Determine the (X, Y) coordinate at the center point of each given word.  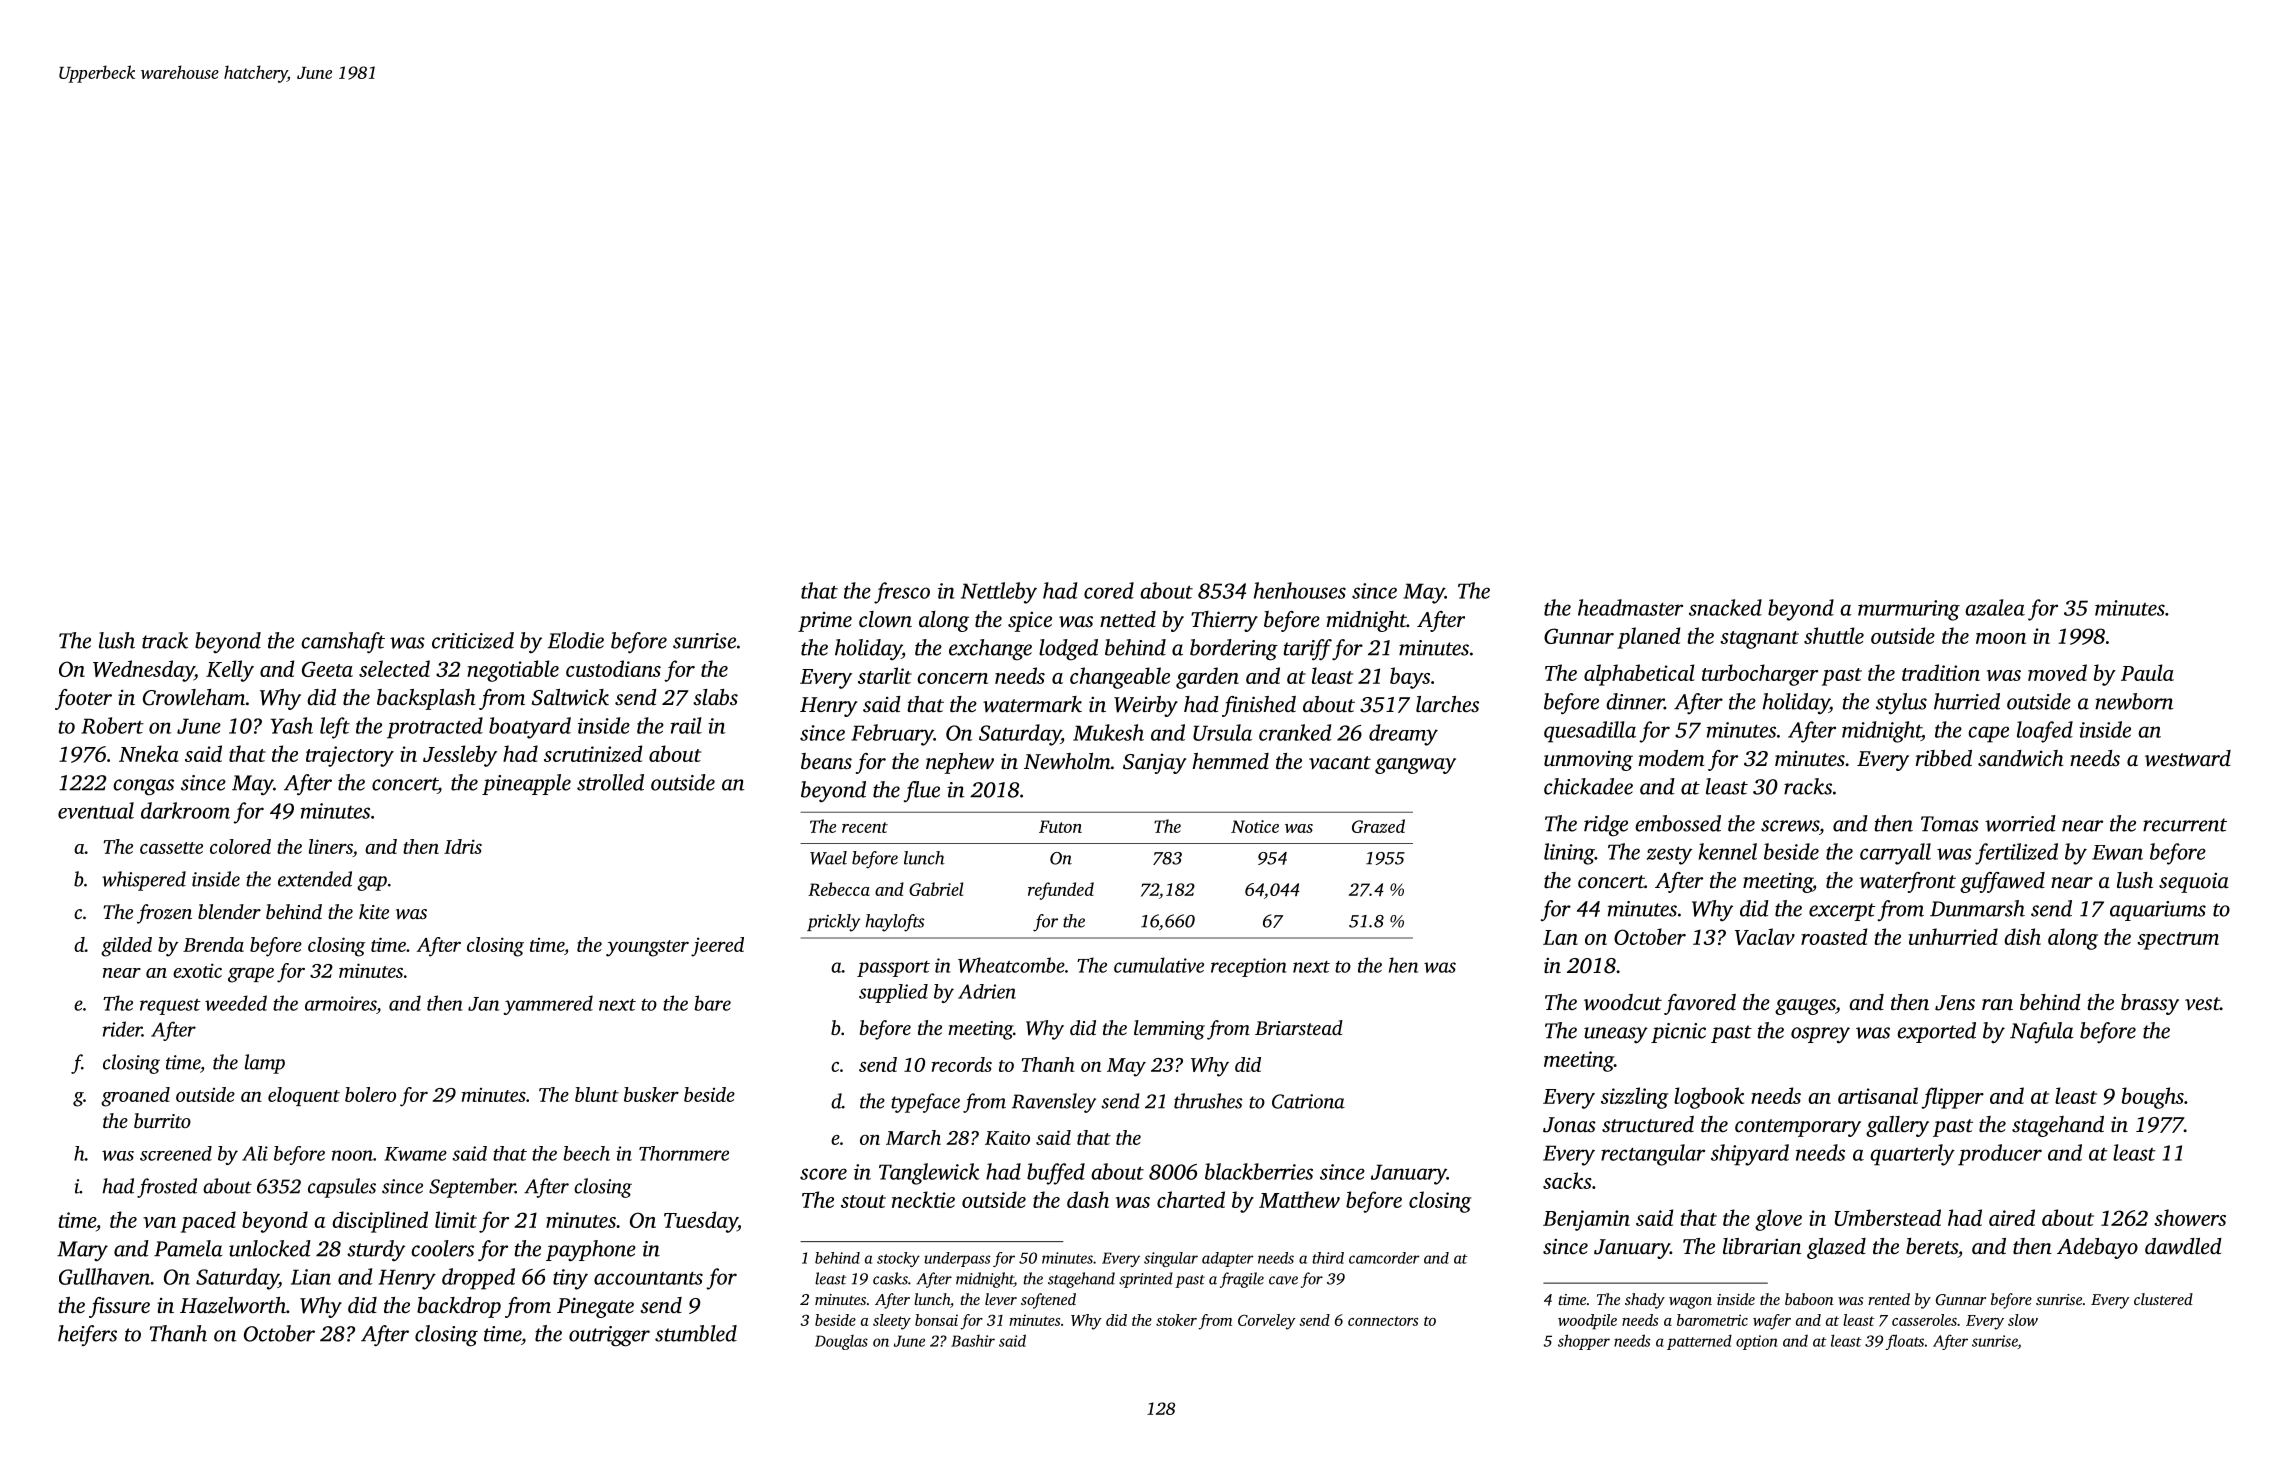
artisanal (1878, 1095)
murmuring (1909, 610)
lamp (265, 1064)
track (165, 640)
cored (1109, 590)
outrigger (609, 1336)
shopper (1584, 1342)
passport (893, 969)
